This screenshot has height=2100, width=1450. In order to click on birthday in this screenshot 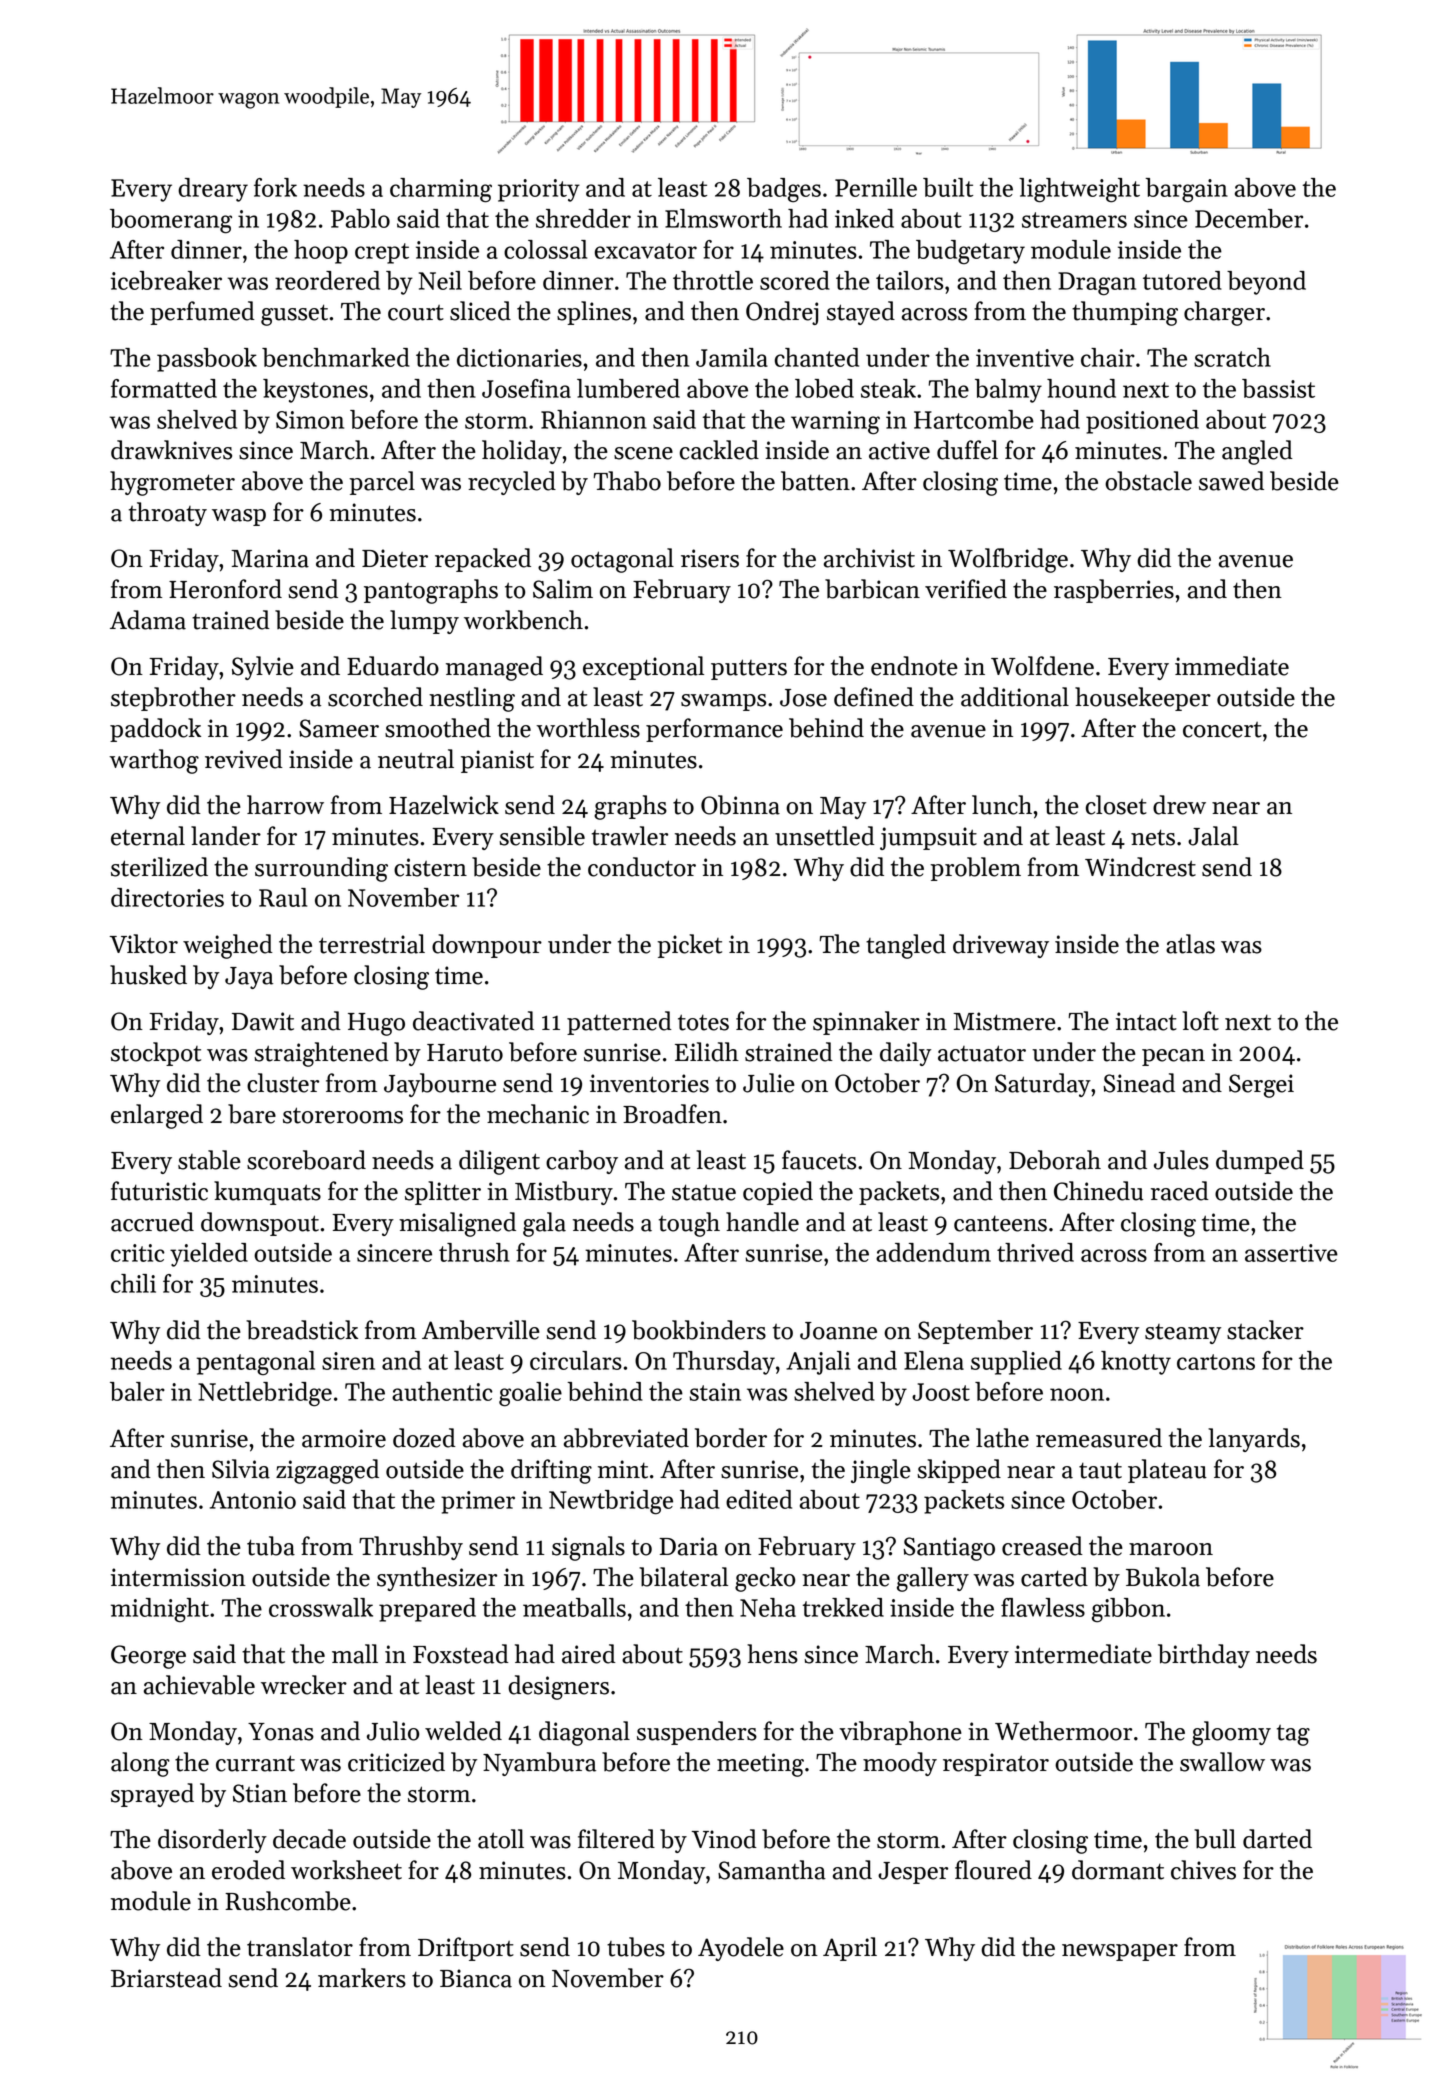, I will do `click(1204, 1656)`.
